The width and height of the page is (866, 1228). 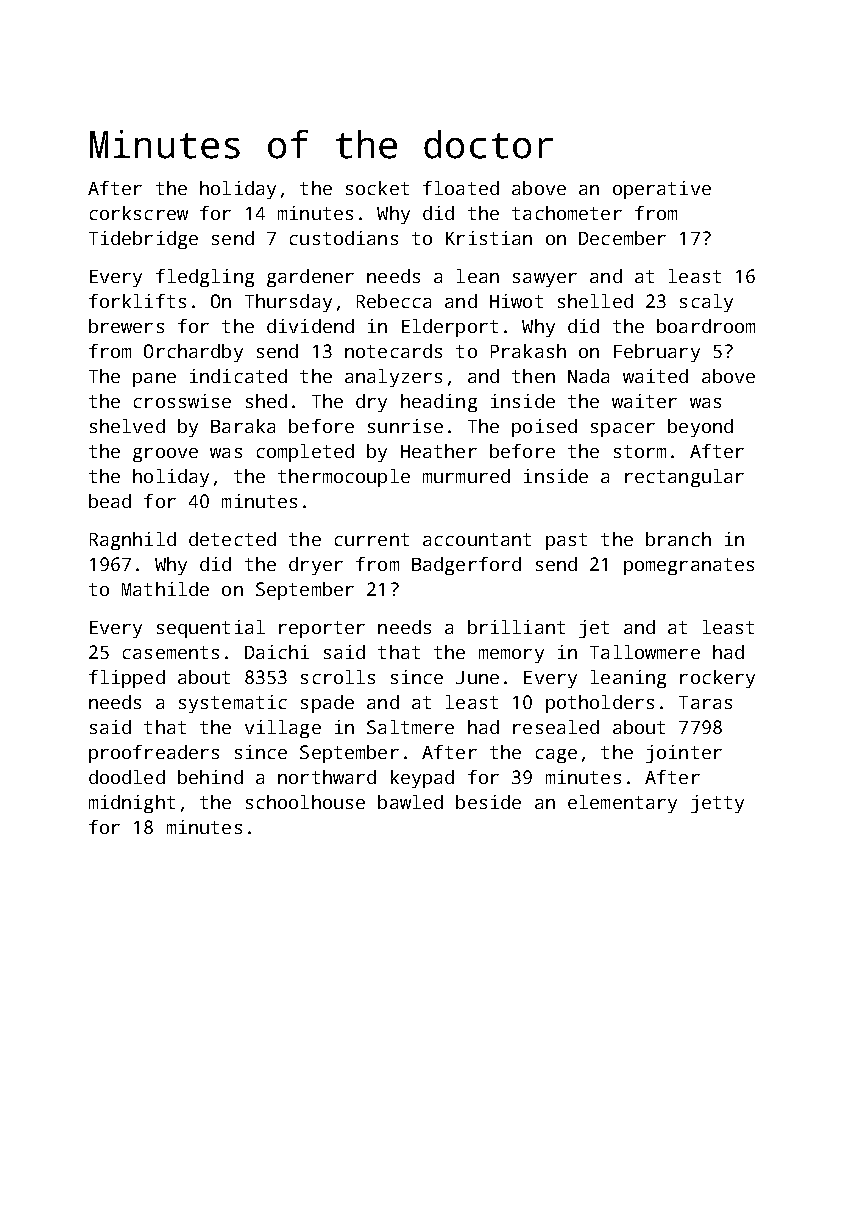 I want to click on elementary, so click(x=622, y=804).
